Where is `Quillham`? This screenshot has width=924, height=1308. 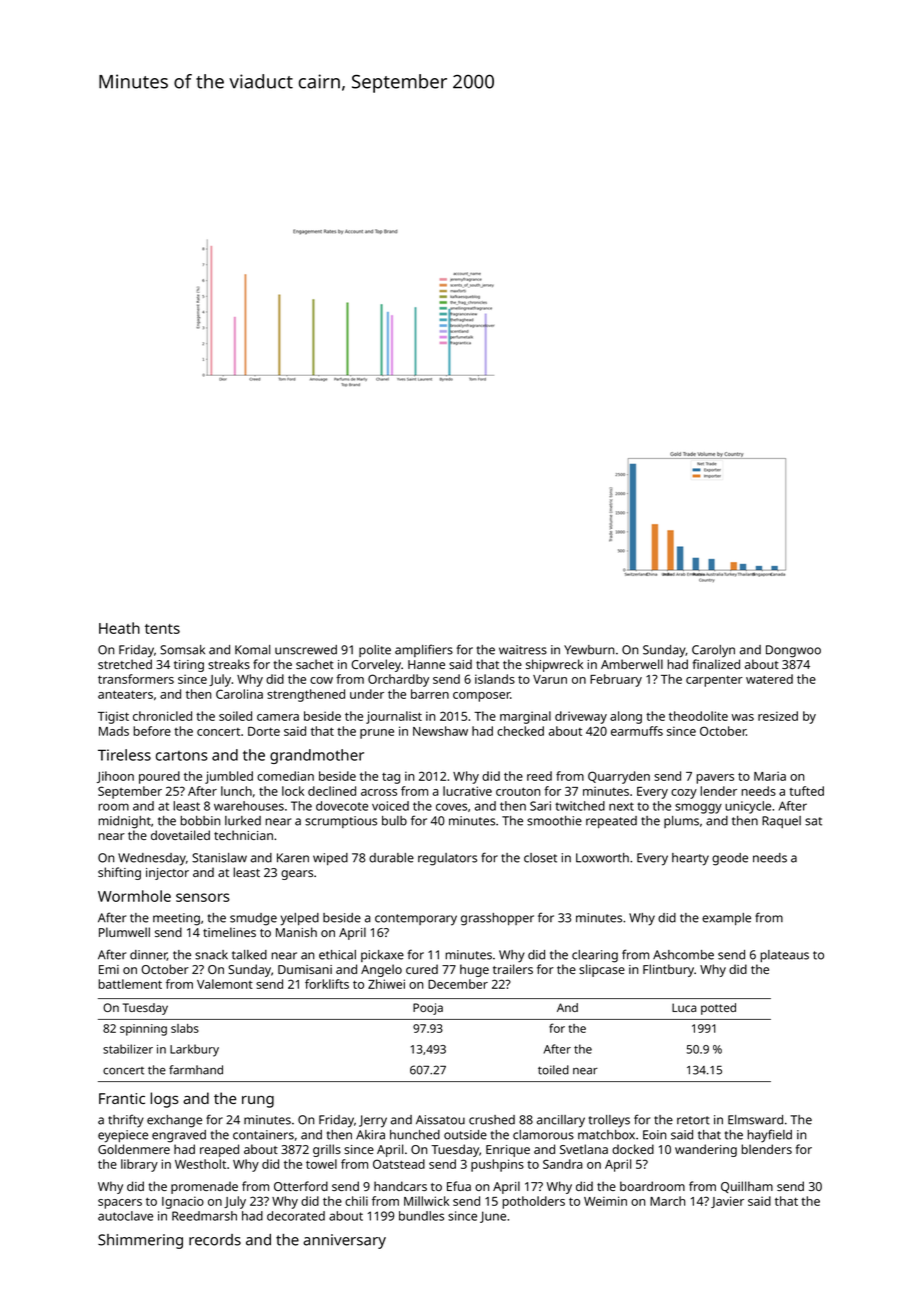
Quillham is located at coordinates (747, 1187).
